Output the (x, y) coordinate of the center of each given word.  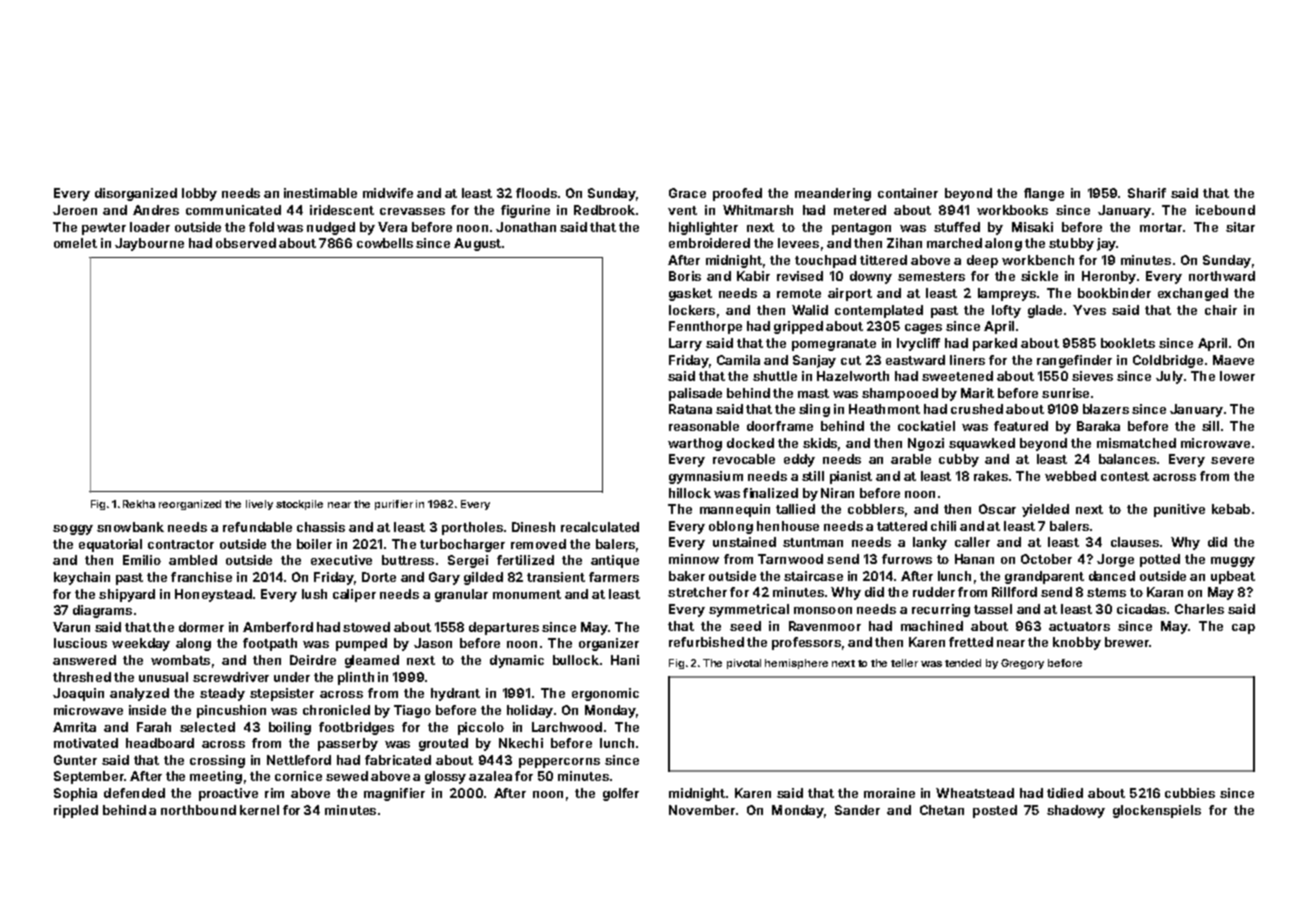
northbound (198, 810)
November (702, 810)
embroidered (709, 243)
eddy (799, 460)
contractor (181, 544)
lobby (199, 194)
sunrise (1065, 393)
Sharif (1147, 193)
